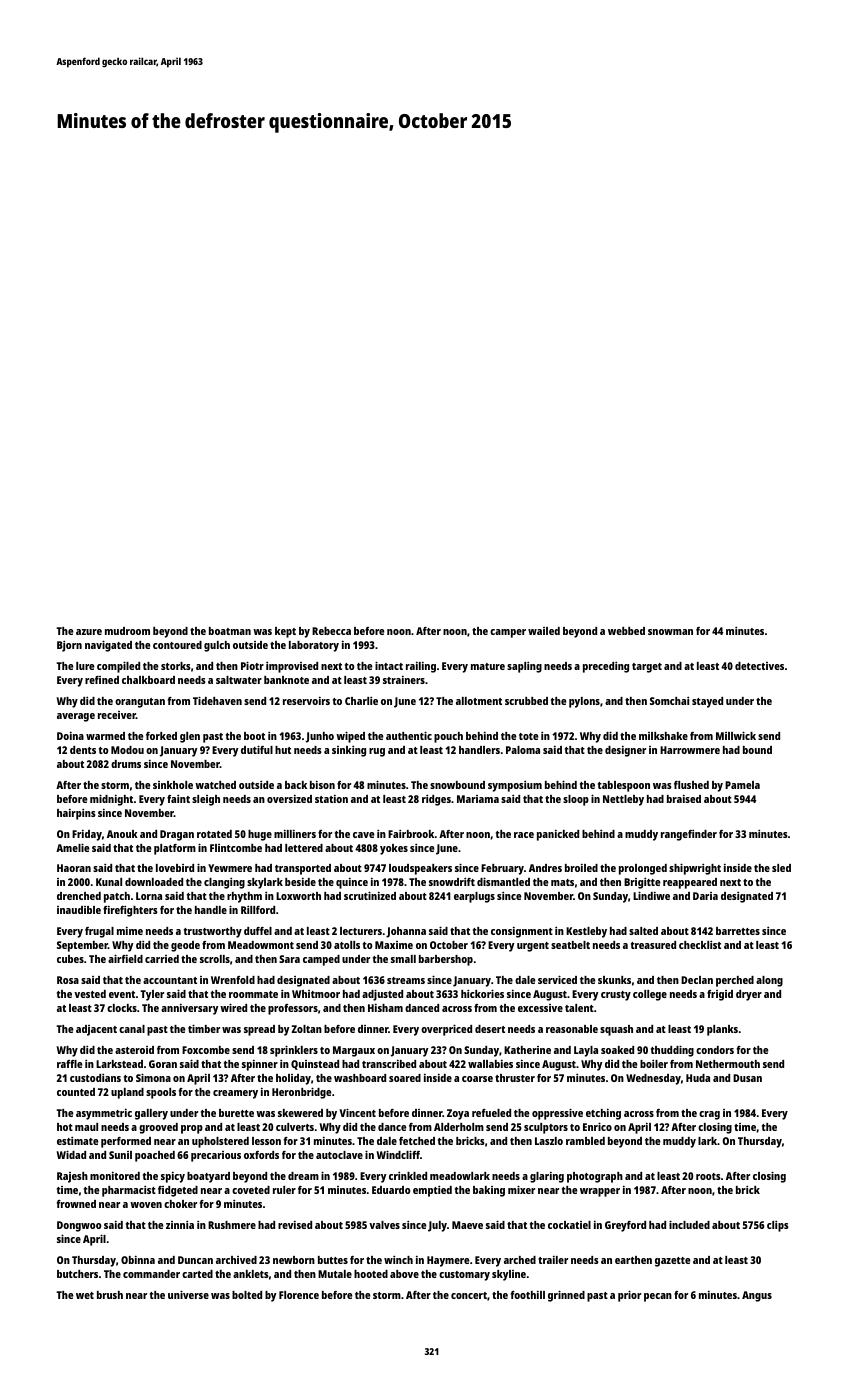 The width and height of the page is (849, 1400). What do you see at coordinates (566, 1296) in the page?
I see `grinned` at bounding box center [566, 1296].
